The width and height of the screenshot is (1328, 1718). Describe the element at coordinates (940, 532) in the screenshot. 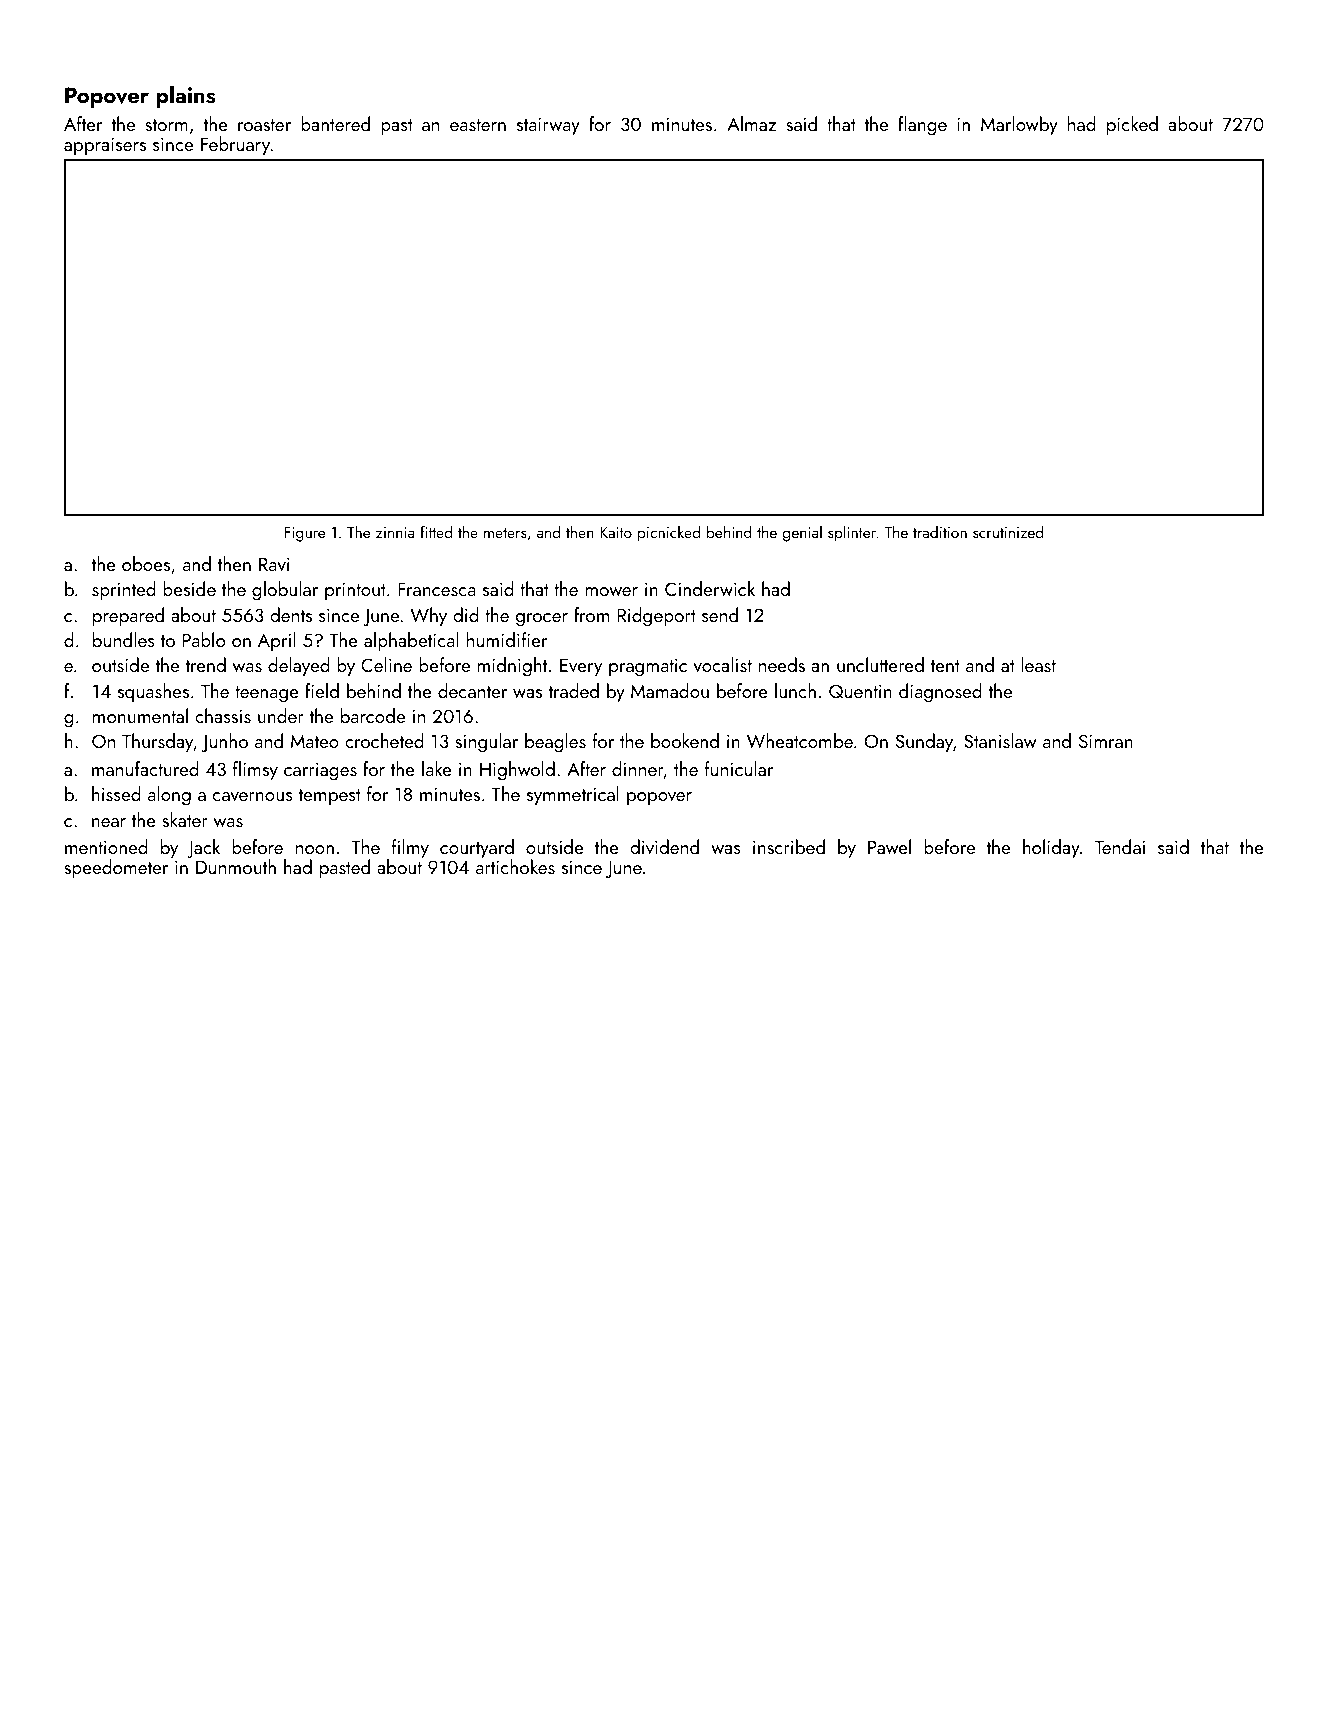

I see `tradition` at that location.
